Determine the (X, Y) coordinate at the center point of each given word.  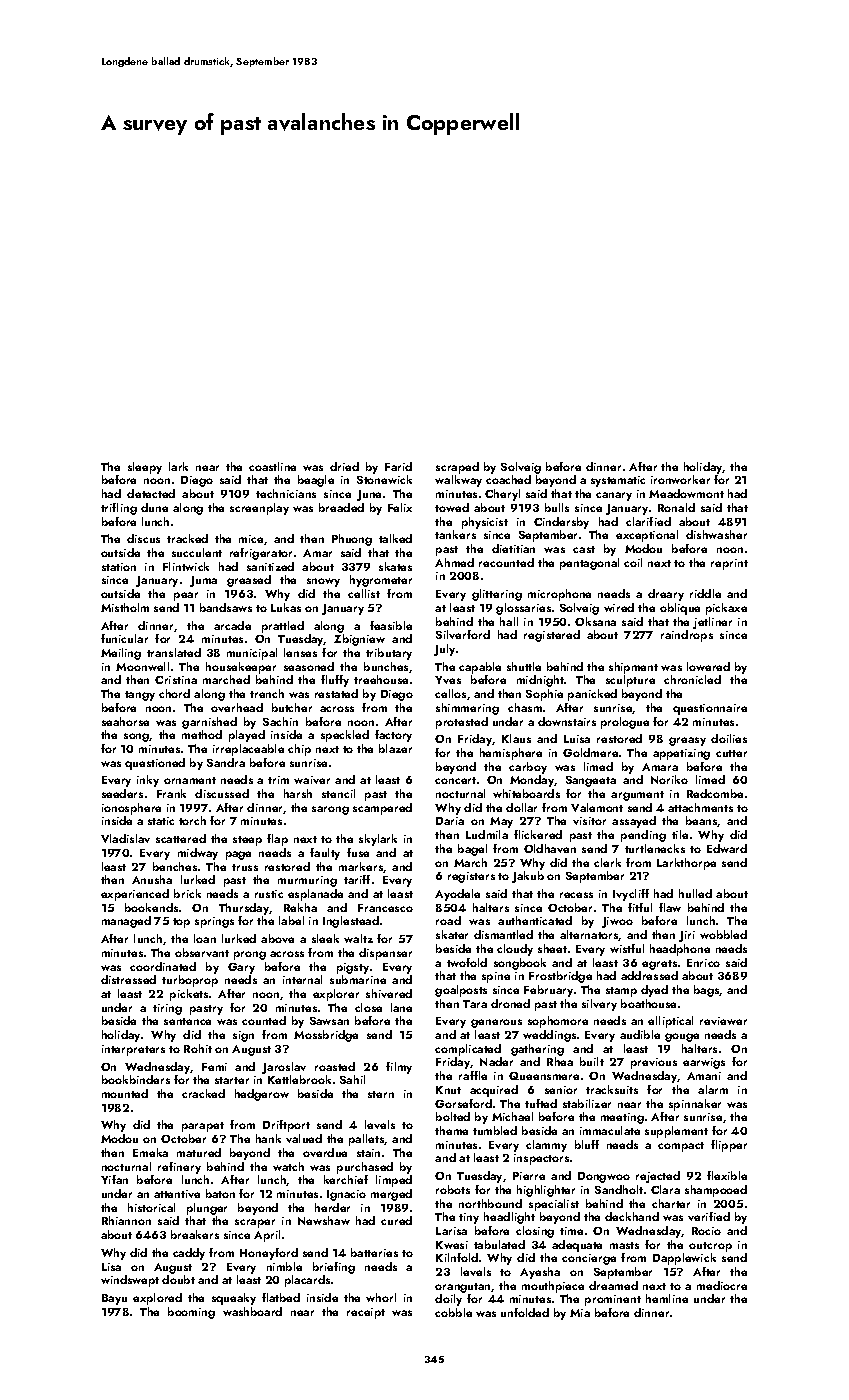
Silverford (463, 634)
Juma (203, 581)
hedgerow (262, 1095)
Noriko (669, 779)
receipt (366, 1313)
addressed (649, 975)
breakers (195, 1234)
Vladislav (125, 838)
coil (633, 562)
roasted (335, 1066)
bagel (472, 850)
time (571, 1231)
